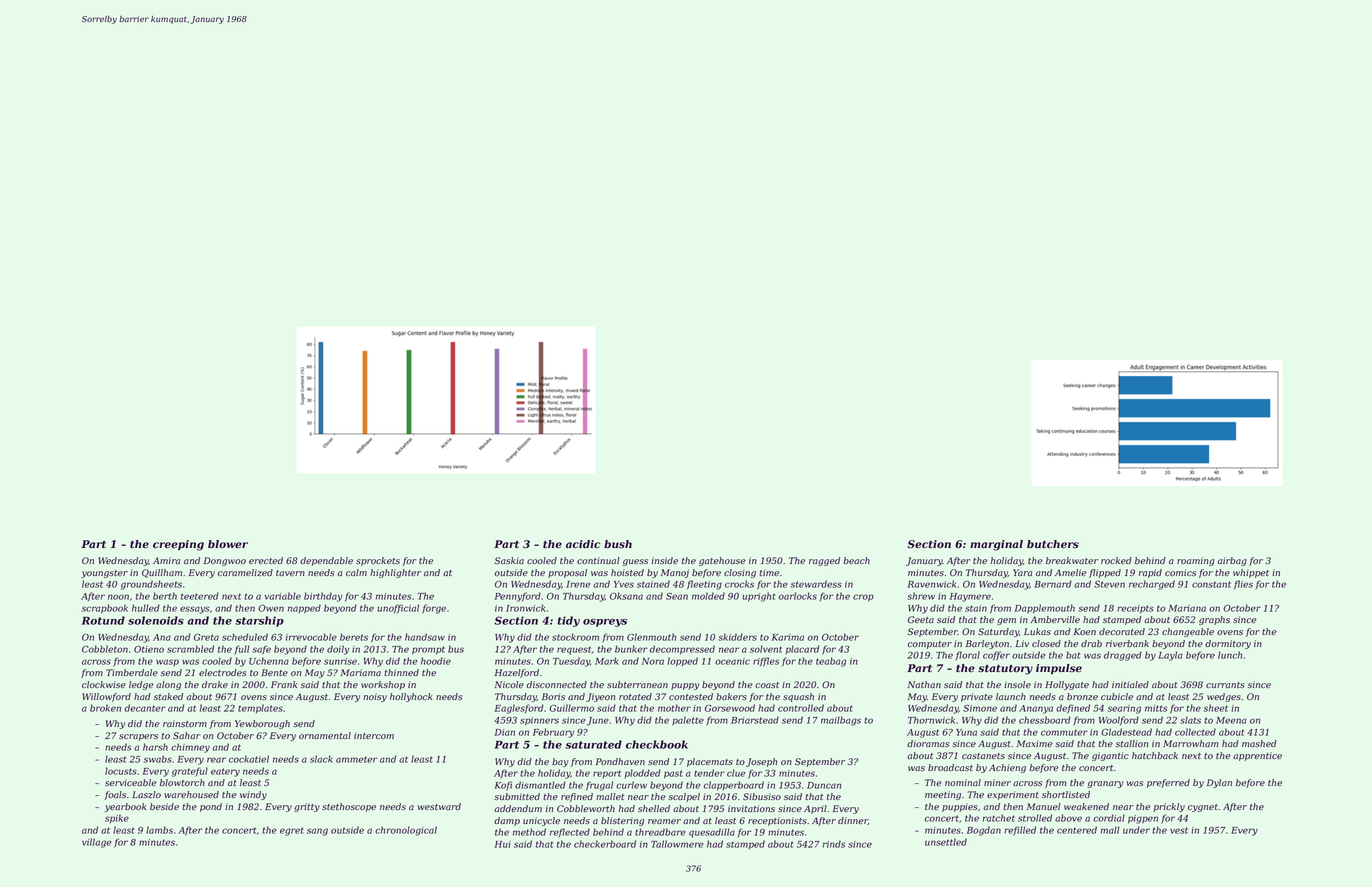  Describe the element at coordinates (571, 708) in the screenshot. I see `Guillermo` at that location.
